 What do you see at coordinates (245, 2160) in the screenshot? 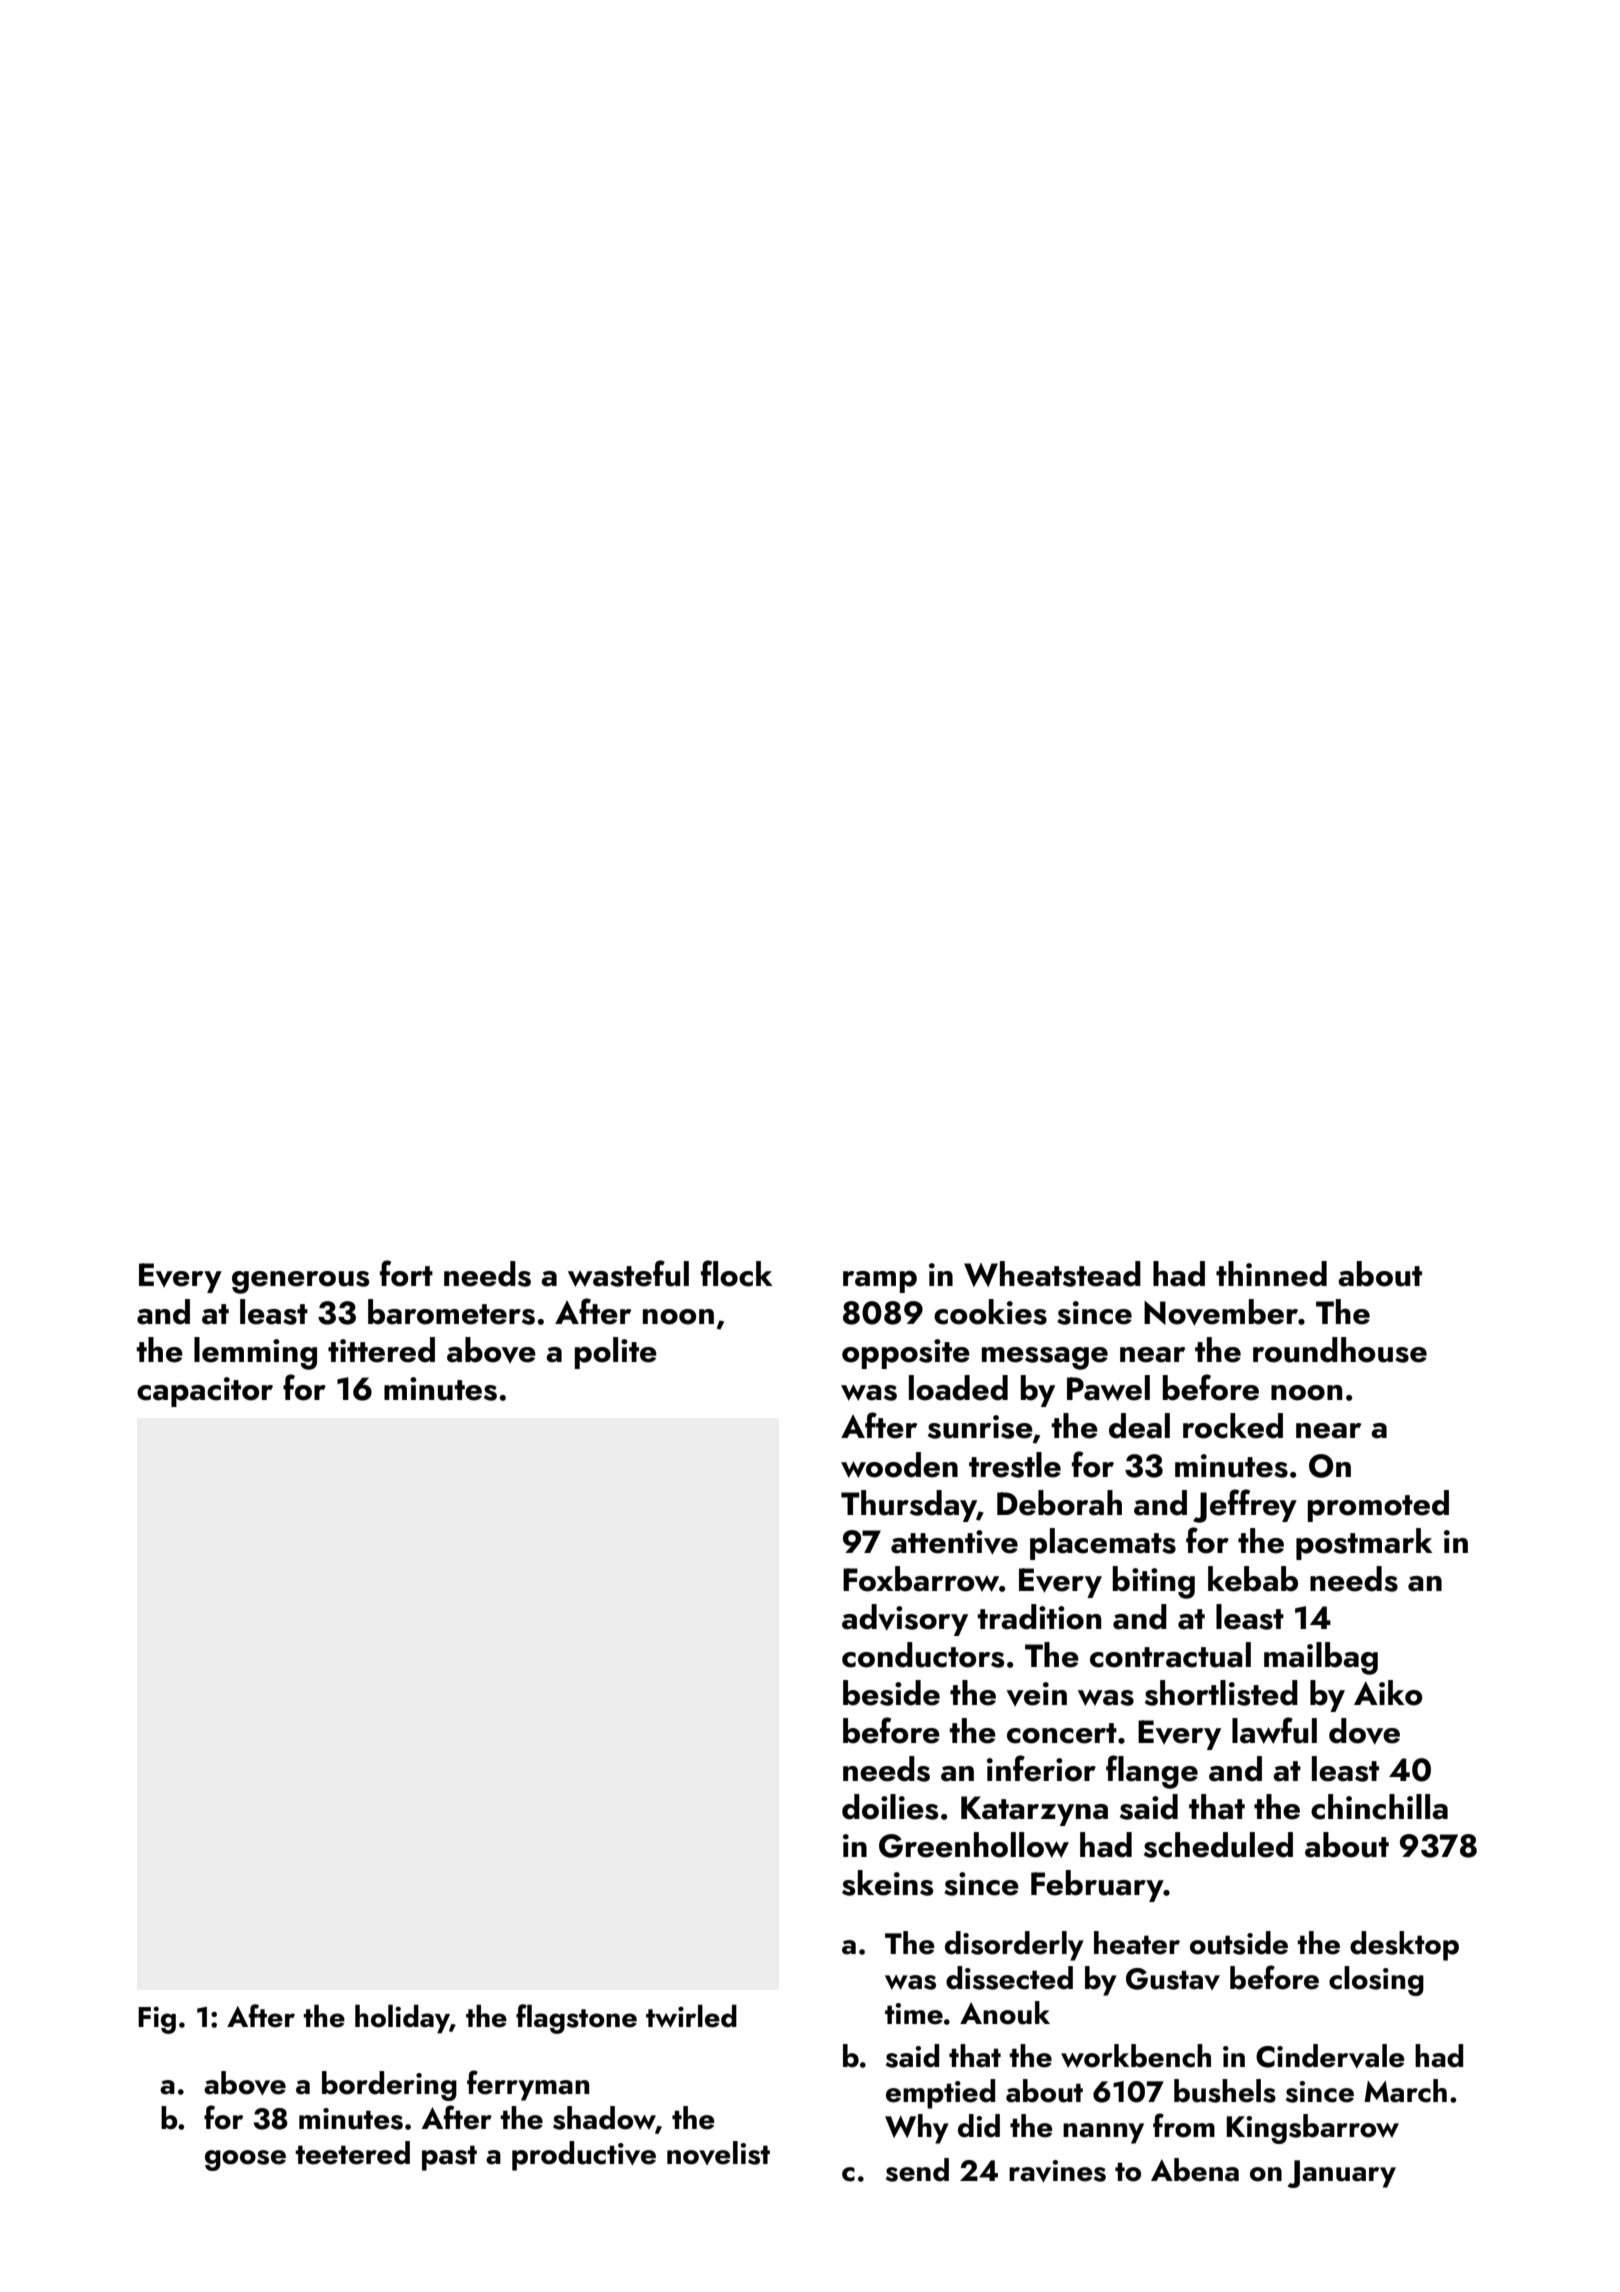
I see `goose` at bounding box center [245, 2160].
